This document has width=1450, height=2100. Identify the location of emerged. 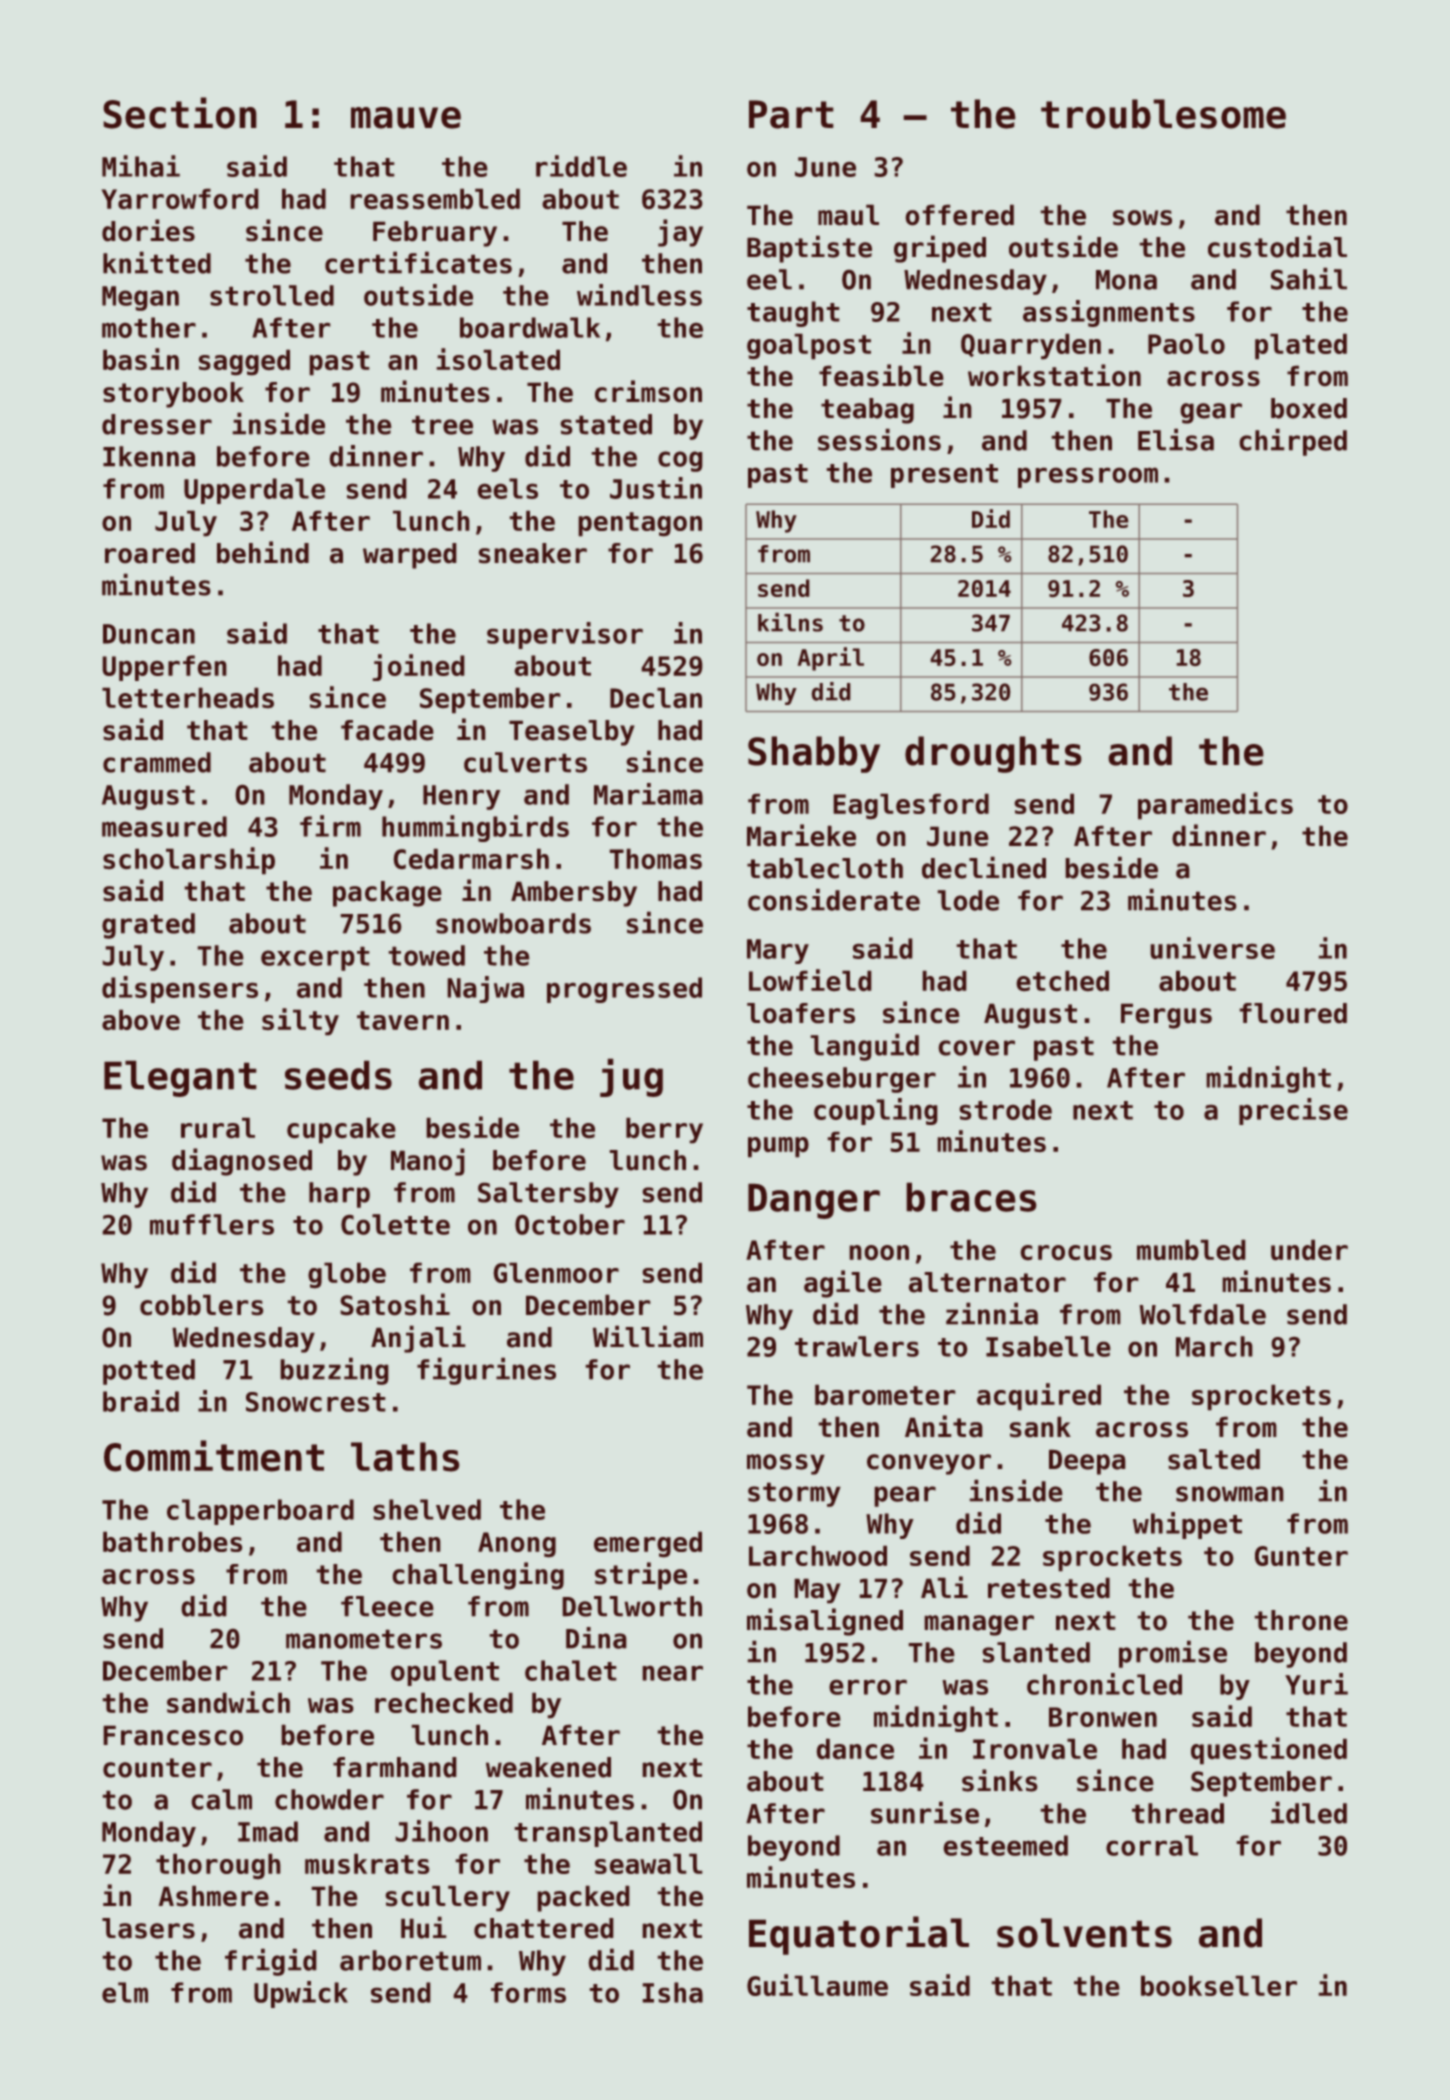
(648, 1544).
